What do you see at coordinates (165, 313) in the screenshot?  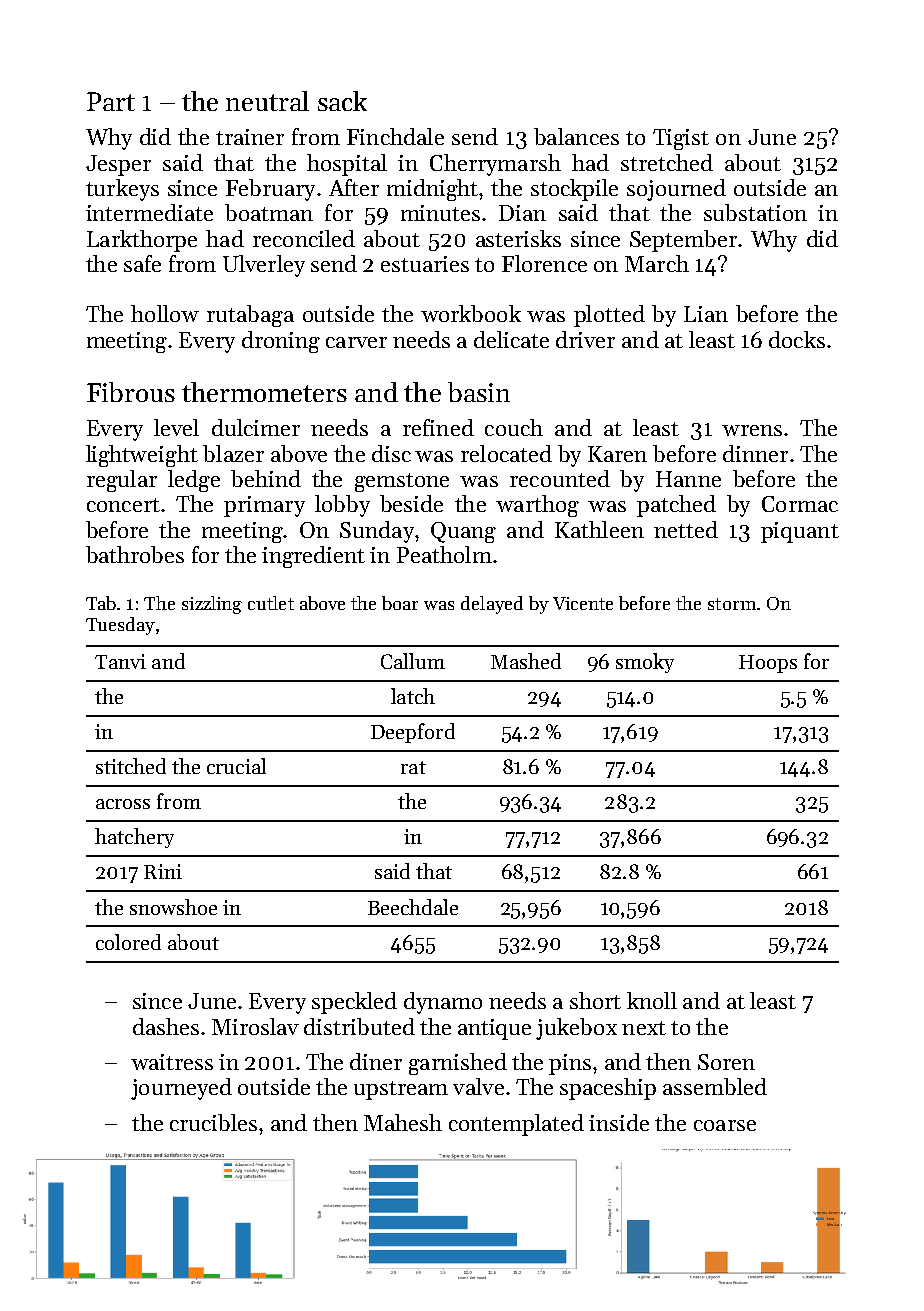 I see `hollow` at bounding box center [165, 313].
